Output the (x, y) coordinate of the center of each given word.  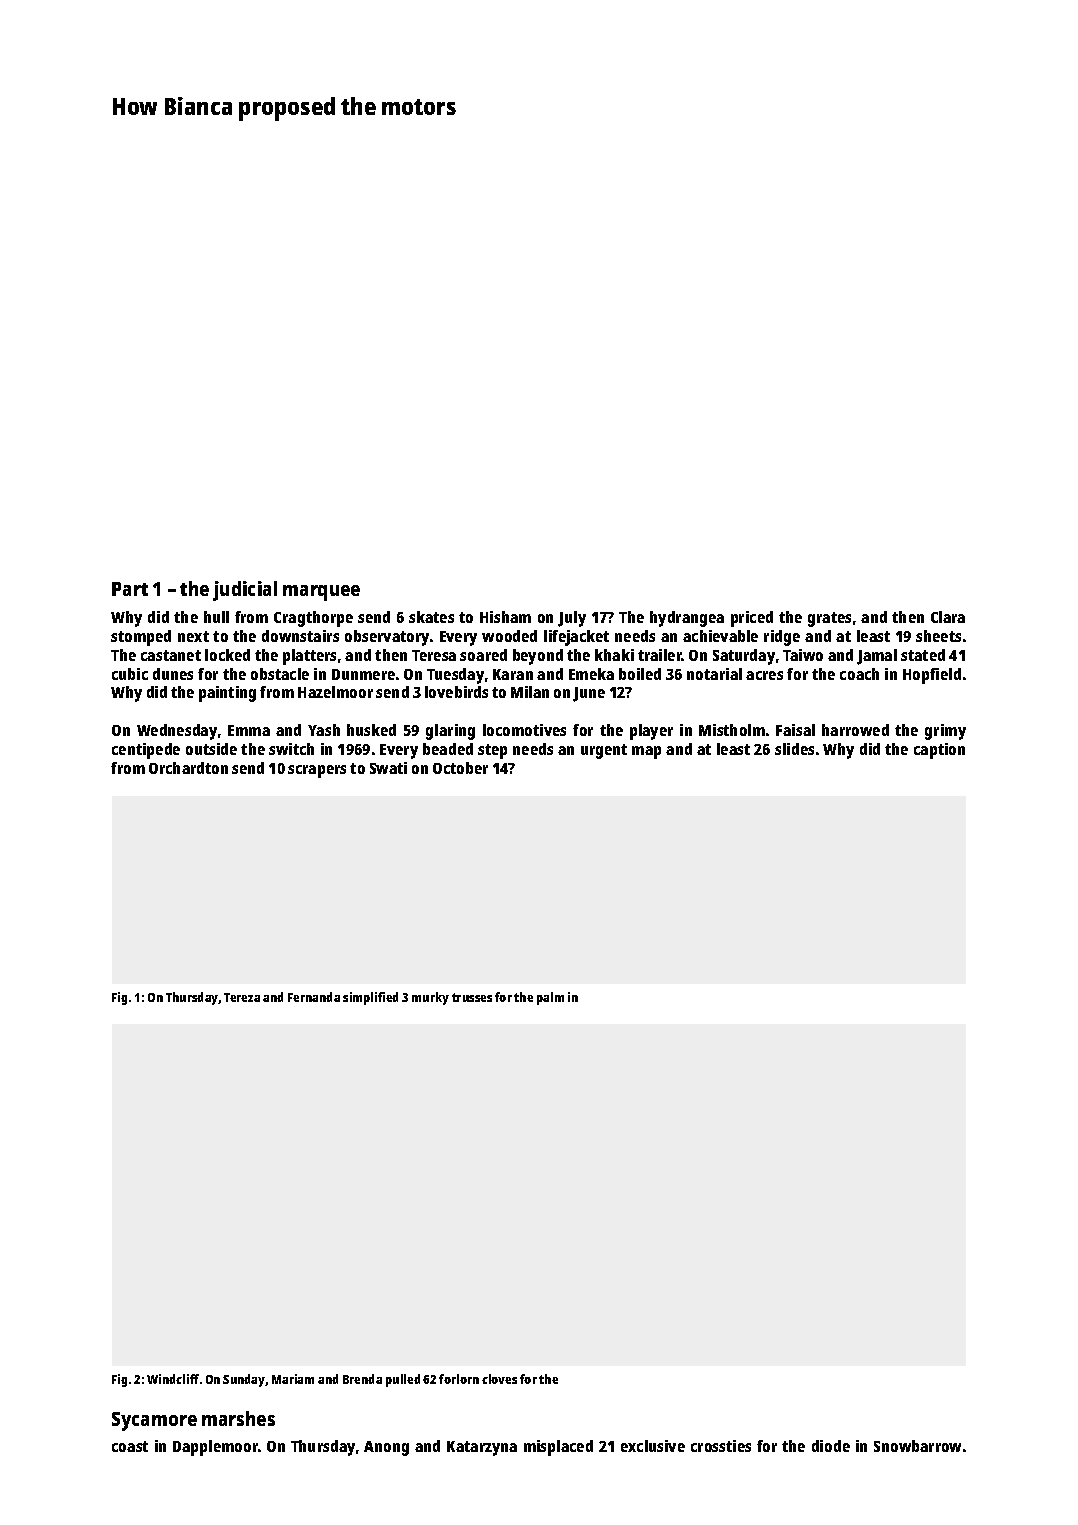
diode (831, 1446)
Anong (386, 1448)
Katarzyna (482, 1448)
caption (939, 751)
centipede (146, 751)
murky (430, 998)
